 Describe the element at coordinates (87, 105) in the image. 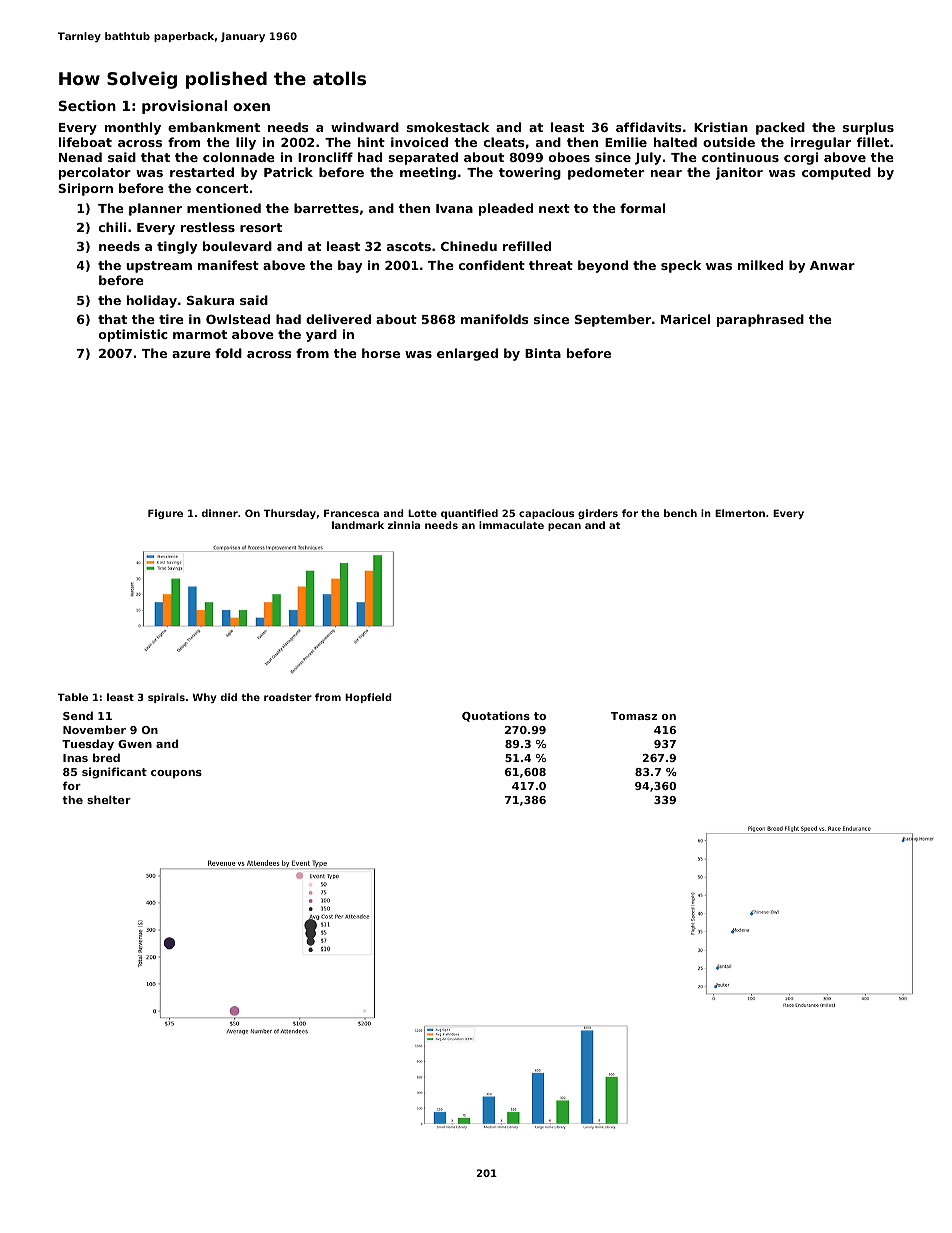

I see `Section` at that location.
